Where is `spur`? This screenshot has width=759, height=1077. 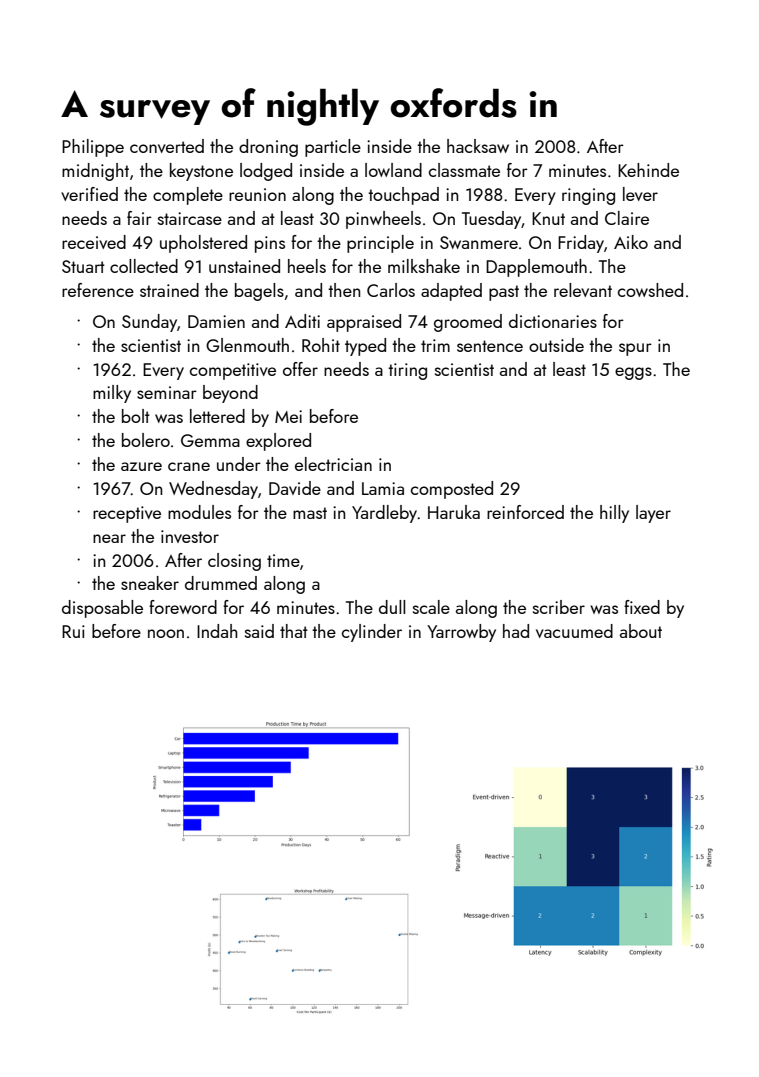
spur is located at coordinates (635, 349).
